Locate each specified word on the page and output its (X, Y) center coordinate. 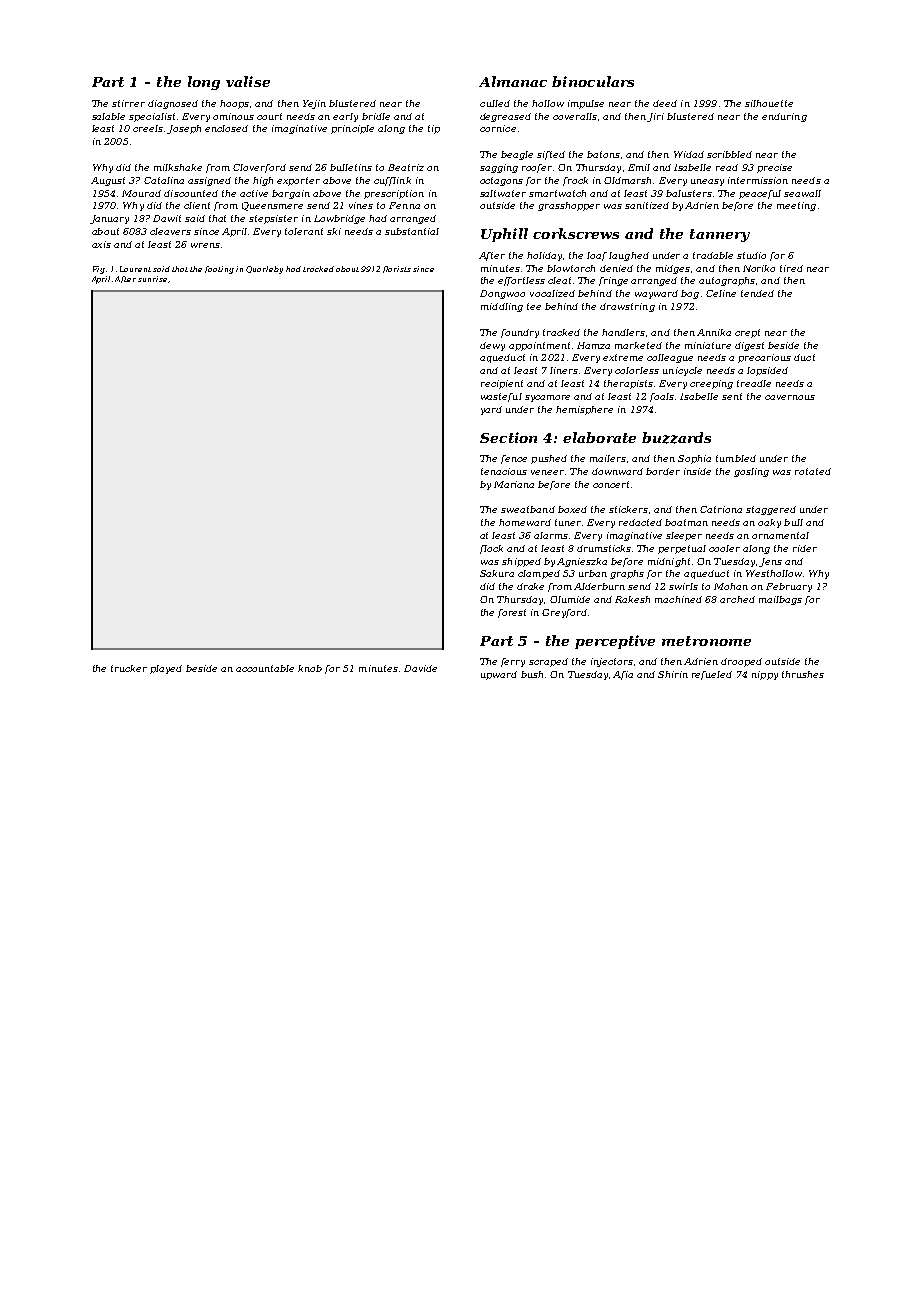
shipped (521, 562)
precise (774, 168)
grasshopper (569, 206)
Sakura (497, 573)
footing (219, 270)
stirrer (128, 103)
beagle (517, 155)
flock (491, 549)
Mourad (141, 193)
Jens (770, 562)
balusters (689, 193)
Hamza (593, 345)
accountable (265, 668)
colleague (670, 358)
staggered (771, 510)
